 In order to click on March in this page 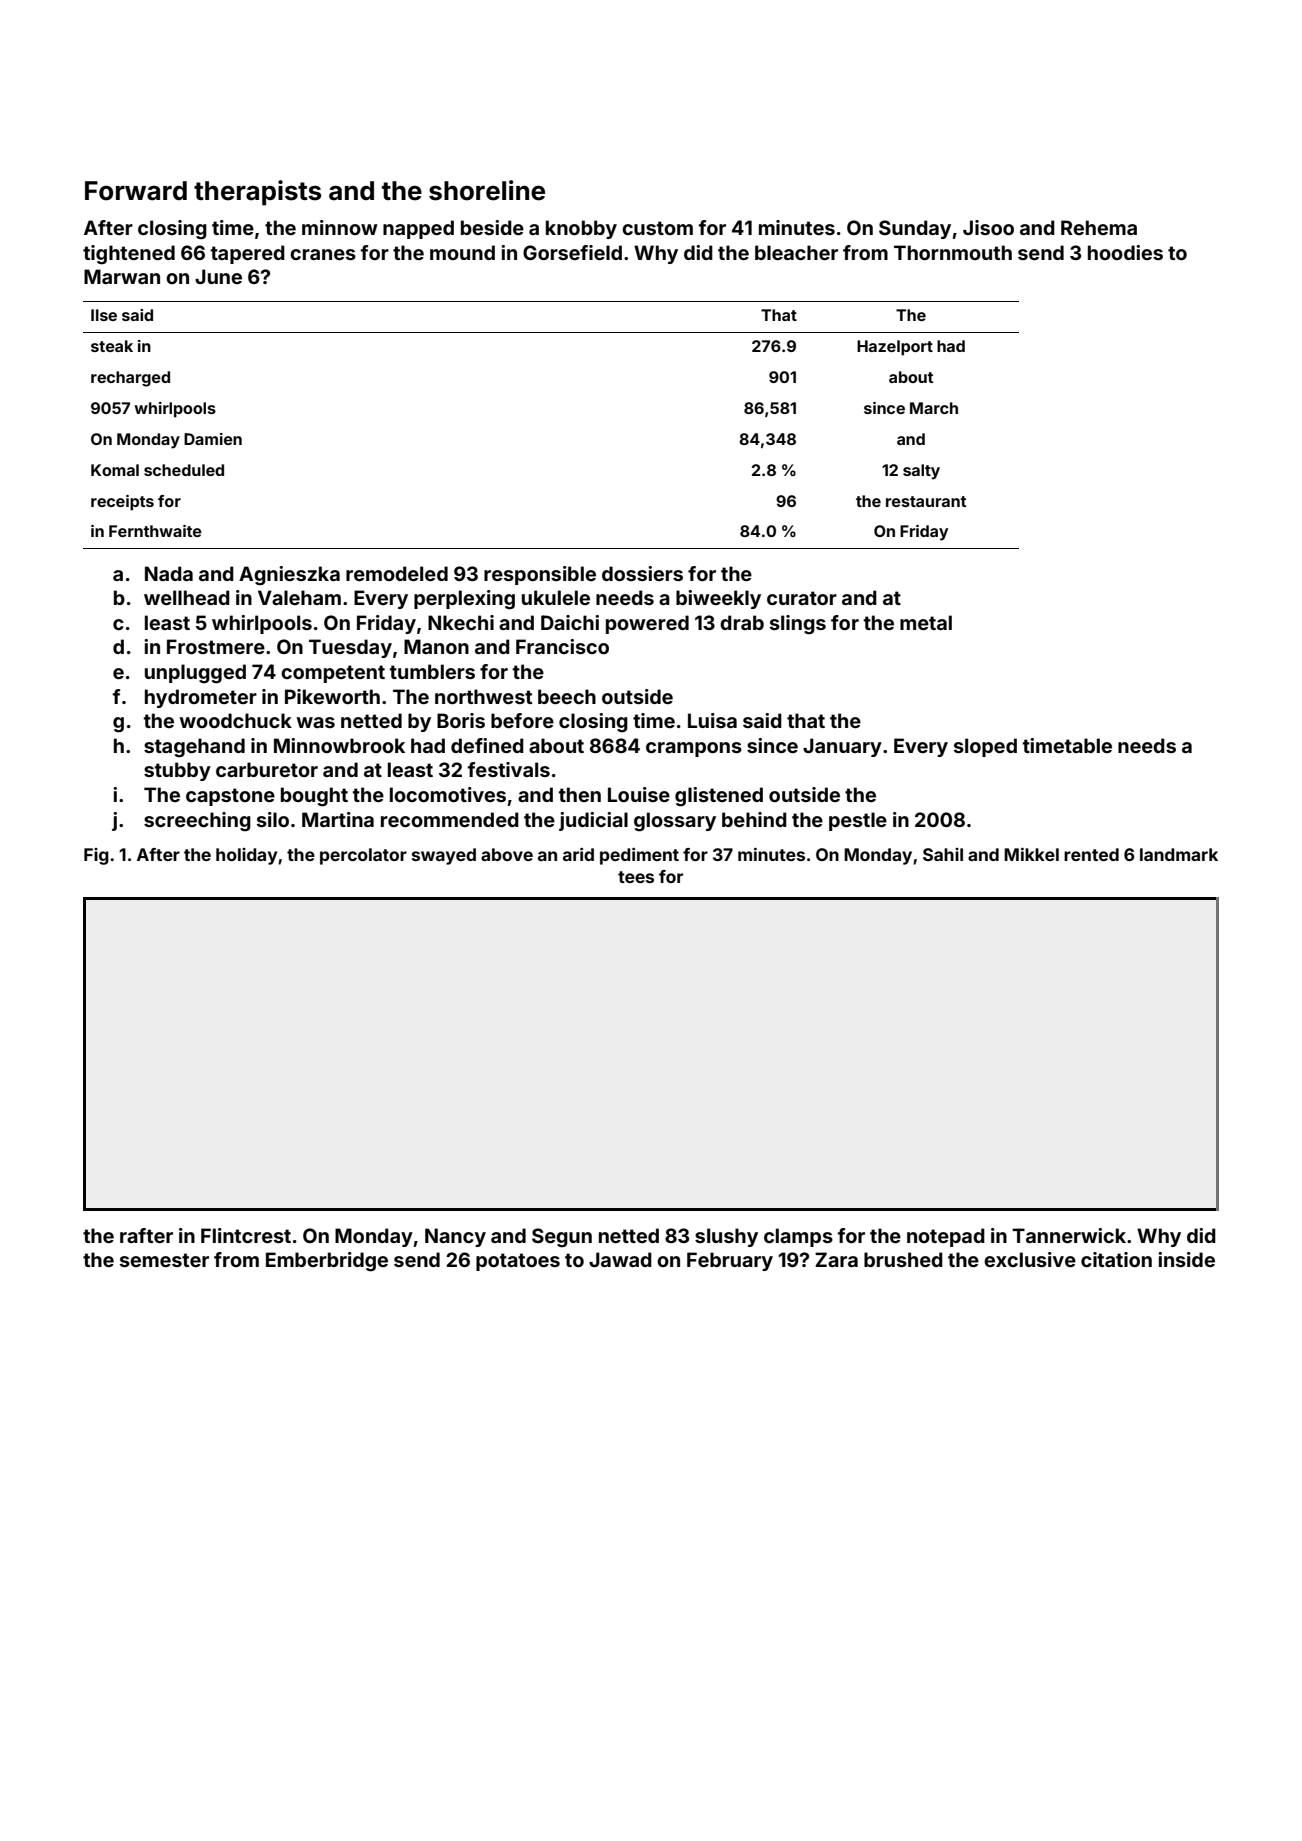, I will do `click(934, 408)`.
